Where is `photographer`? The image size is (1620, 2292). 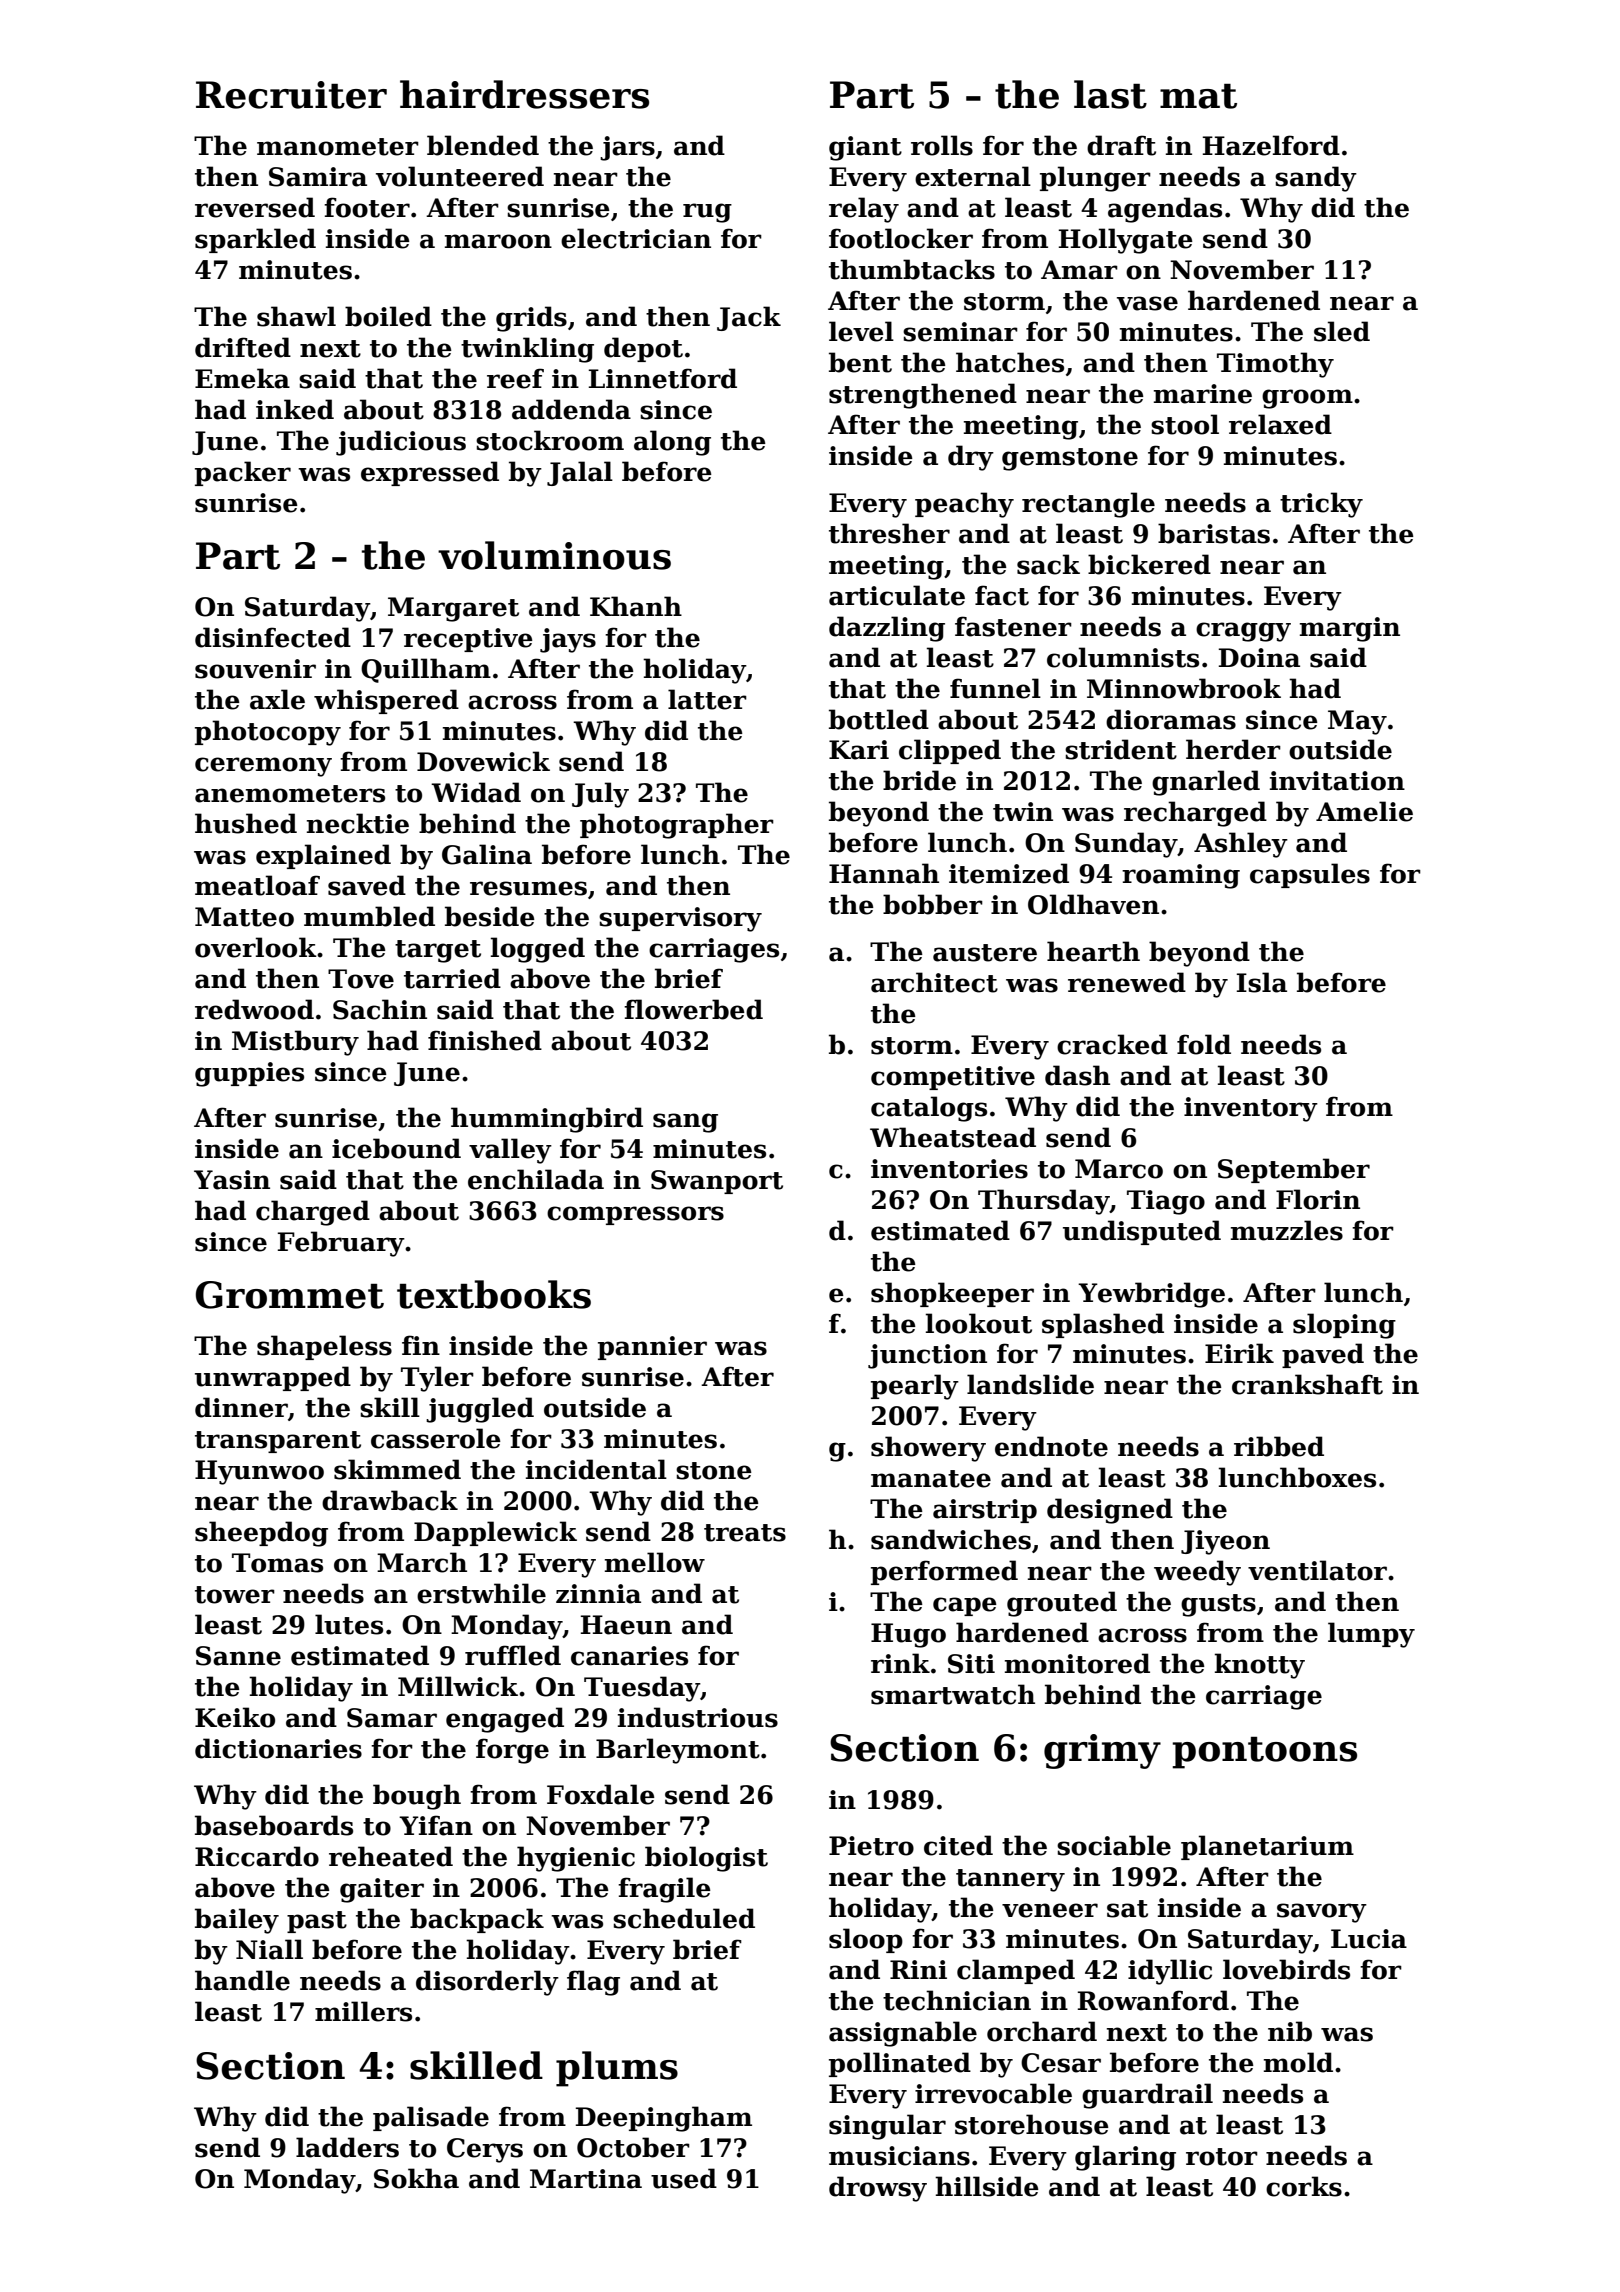
photographer is located at coordinates (677, 826).
